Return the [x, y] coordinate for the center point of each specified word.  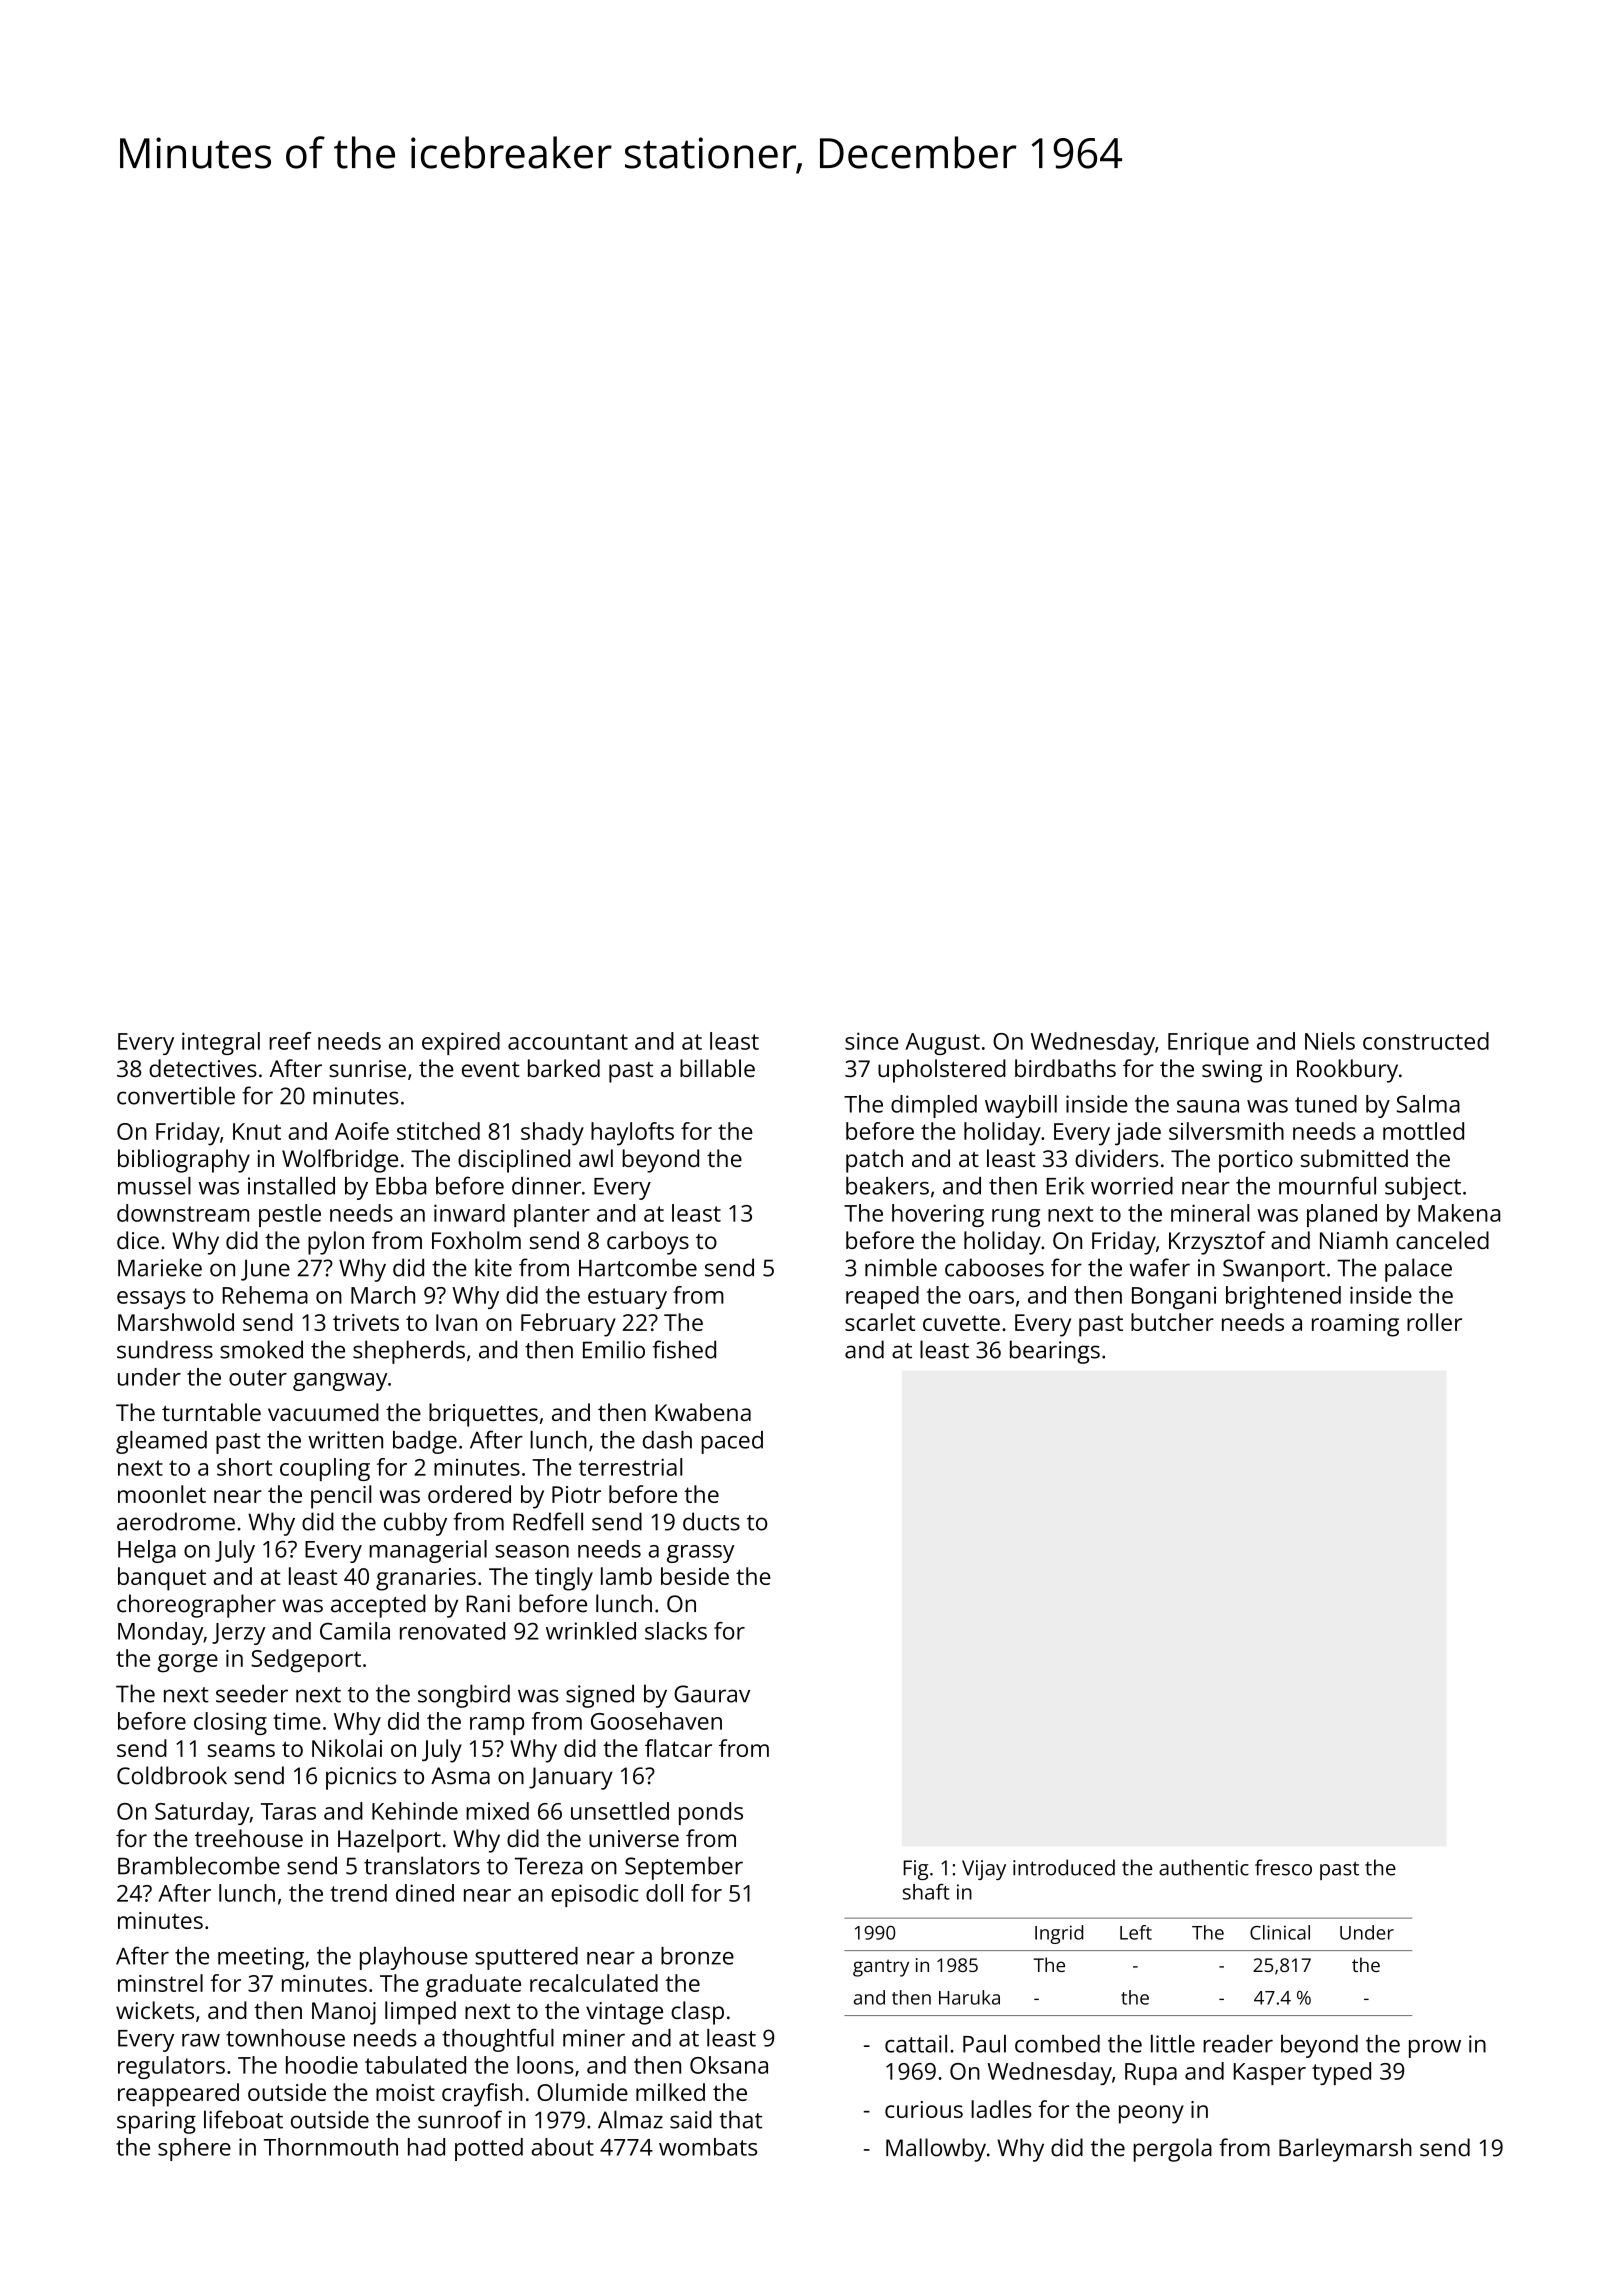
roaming [1355, 1325]
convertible [176, 1095]
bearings [1055, 1352]
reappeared [178, 2095]
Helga [147, 1551]
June [265, 1270]
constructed [1426, 1041]
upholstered [942, 1071]
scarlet [880, 1322]
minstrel [160, 1983]
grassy [701, 1554]
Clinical [1280, 1932]
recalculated [594, 1983]
